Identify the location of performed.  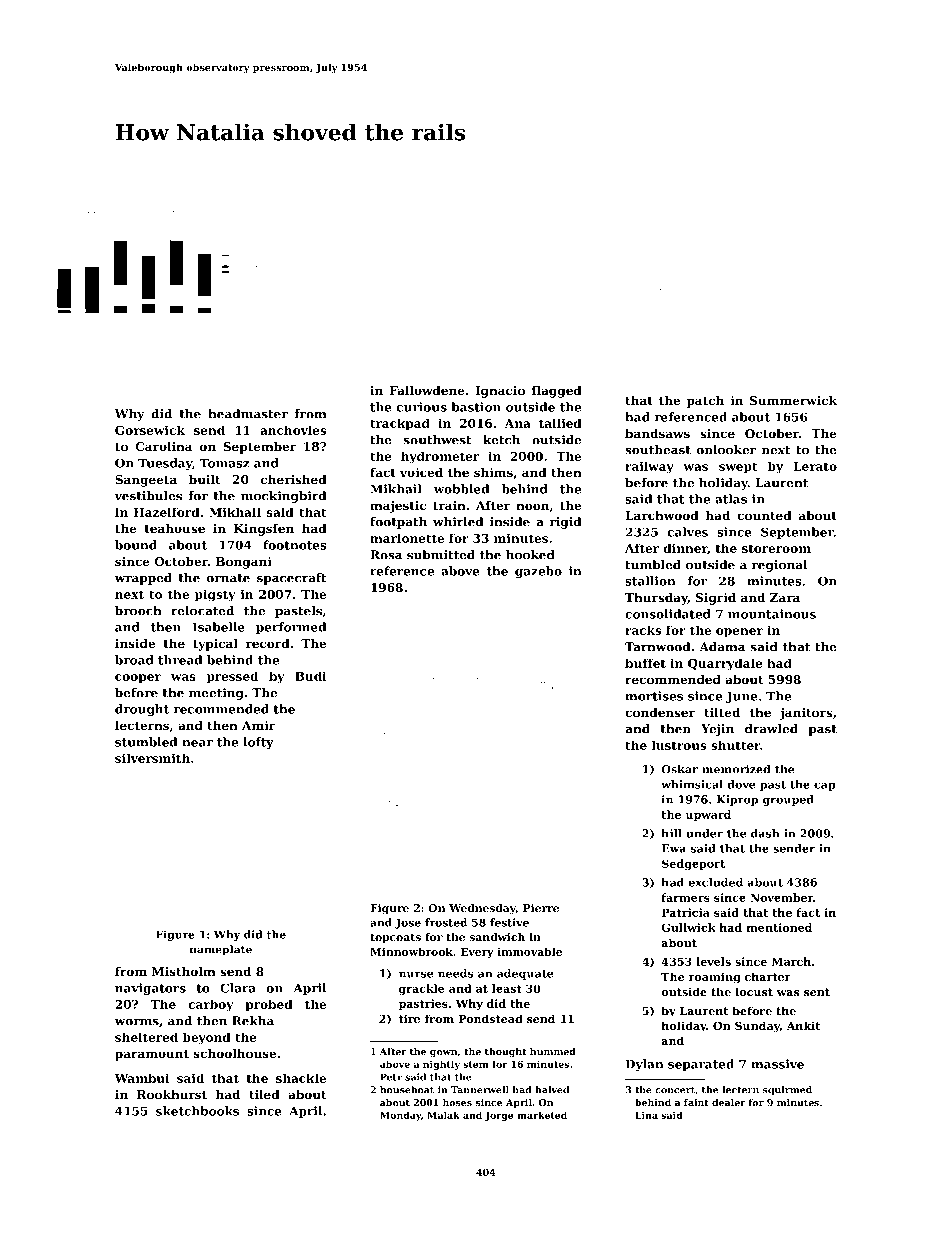
(291, 628).
